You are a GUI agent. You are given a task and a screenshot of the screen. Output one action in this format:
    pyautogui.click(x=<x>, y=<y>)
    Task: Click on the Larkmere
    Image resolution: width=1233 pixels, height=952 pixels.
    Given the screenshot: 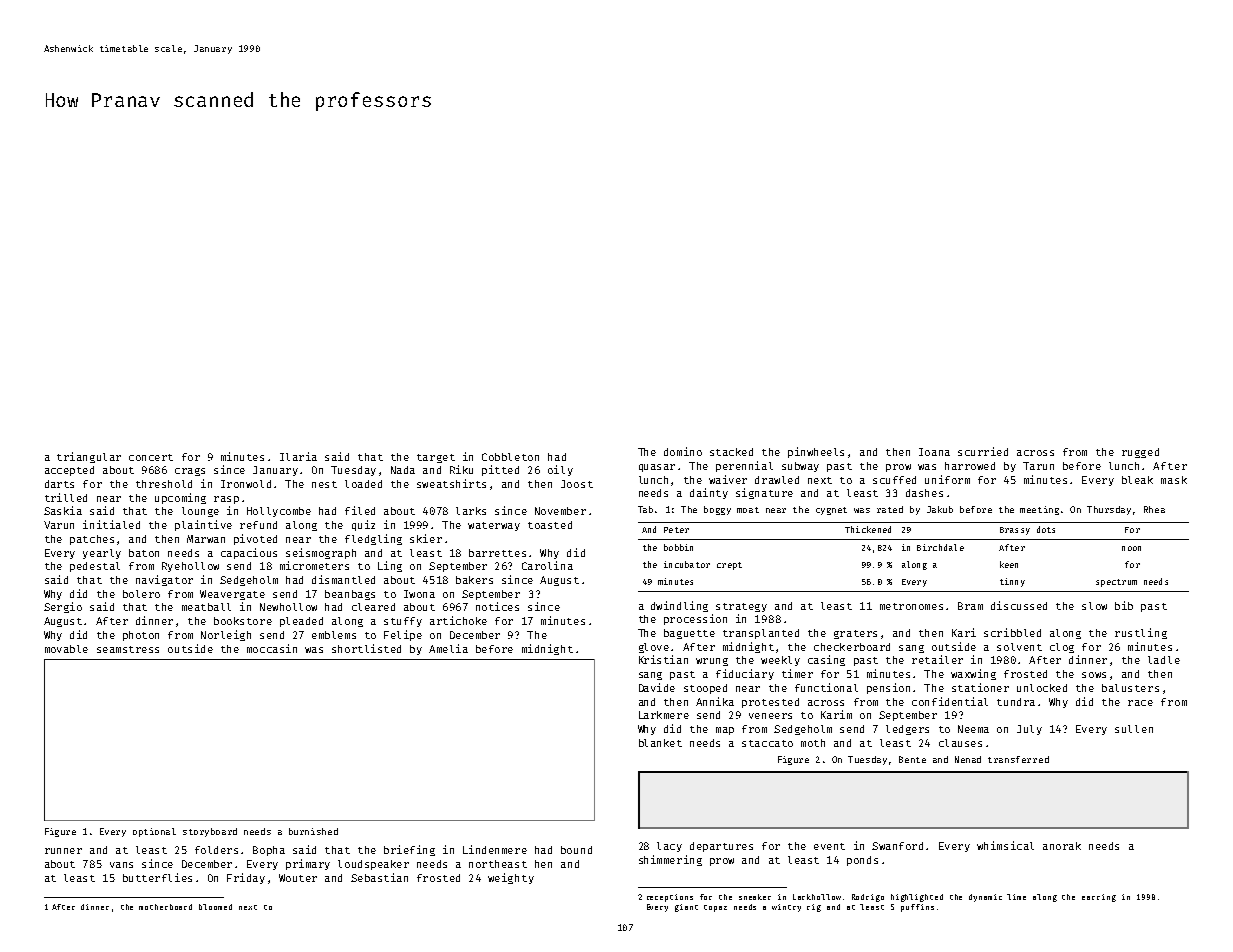 What is the action you would take?
    pyautogui.click(x=664, y=715)
